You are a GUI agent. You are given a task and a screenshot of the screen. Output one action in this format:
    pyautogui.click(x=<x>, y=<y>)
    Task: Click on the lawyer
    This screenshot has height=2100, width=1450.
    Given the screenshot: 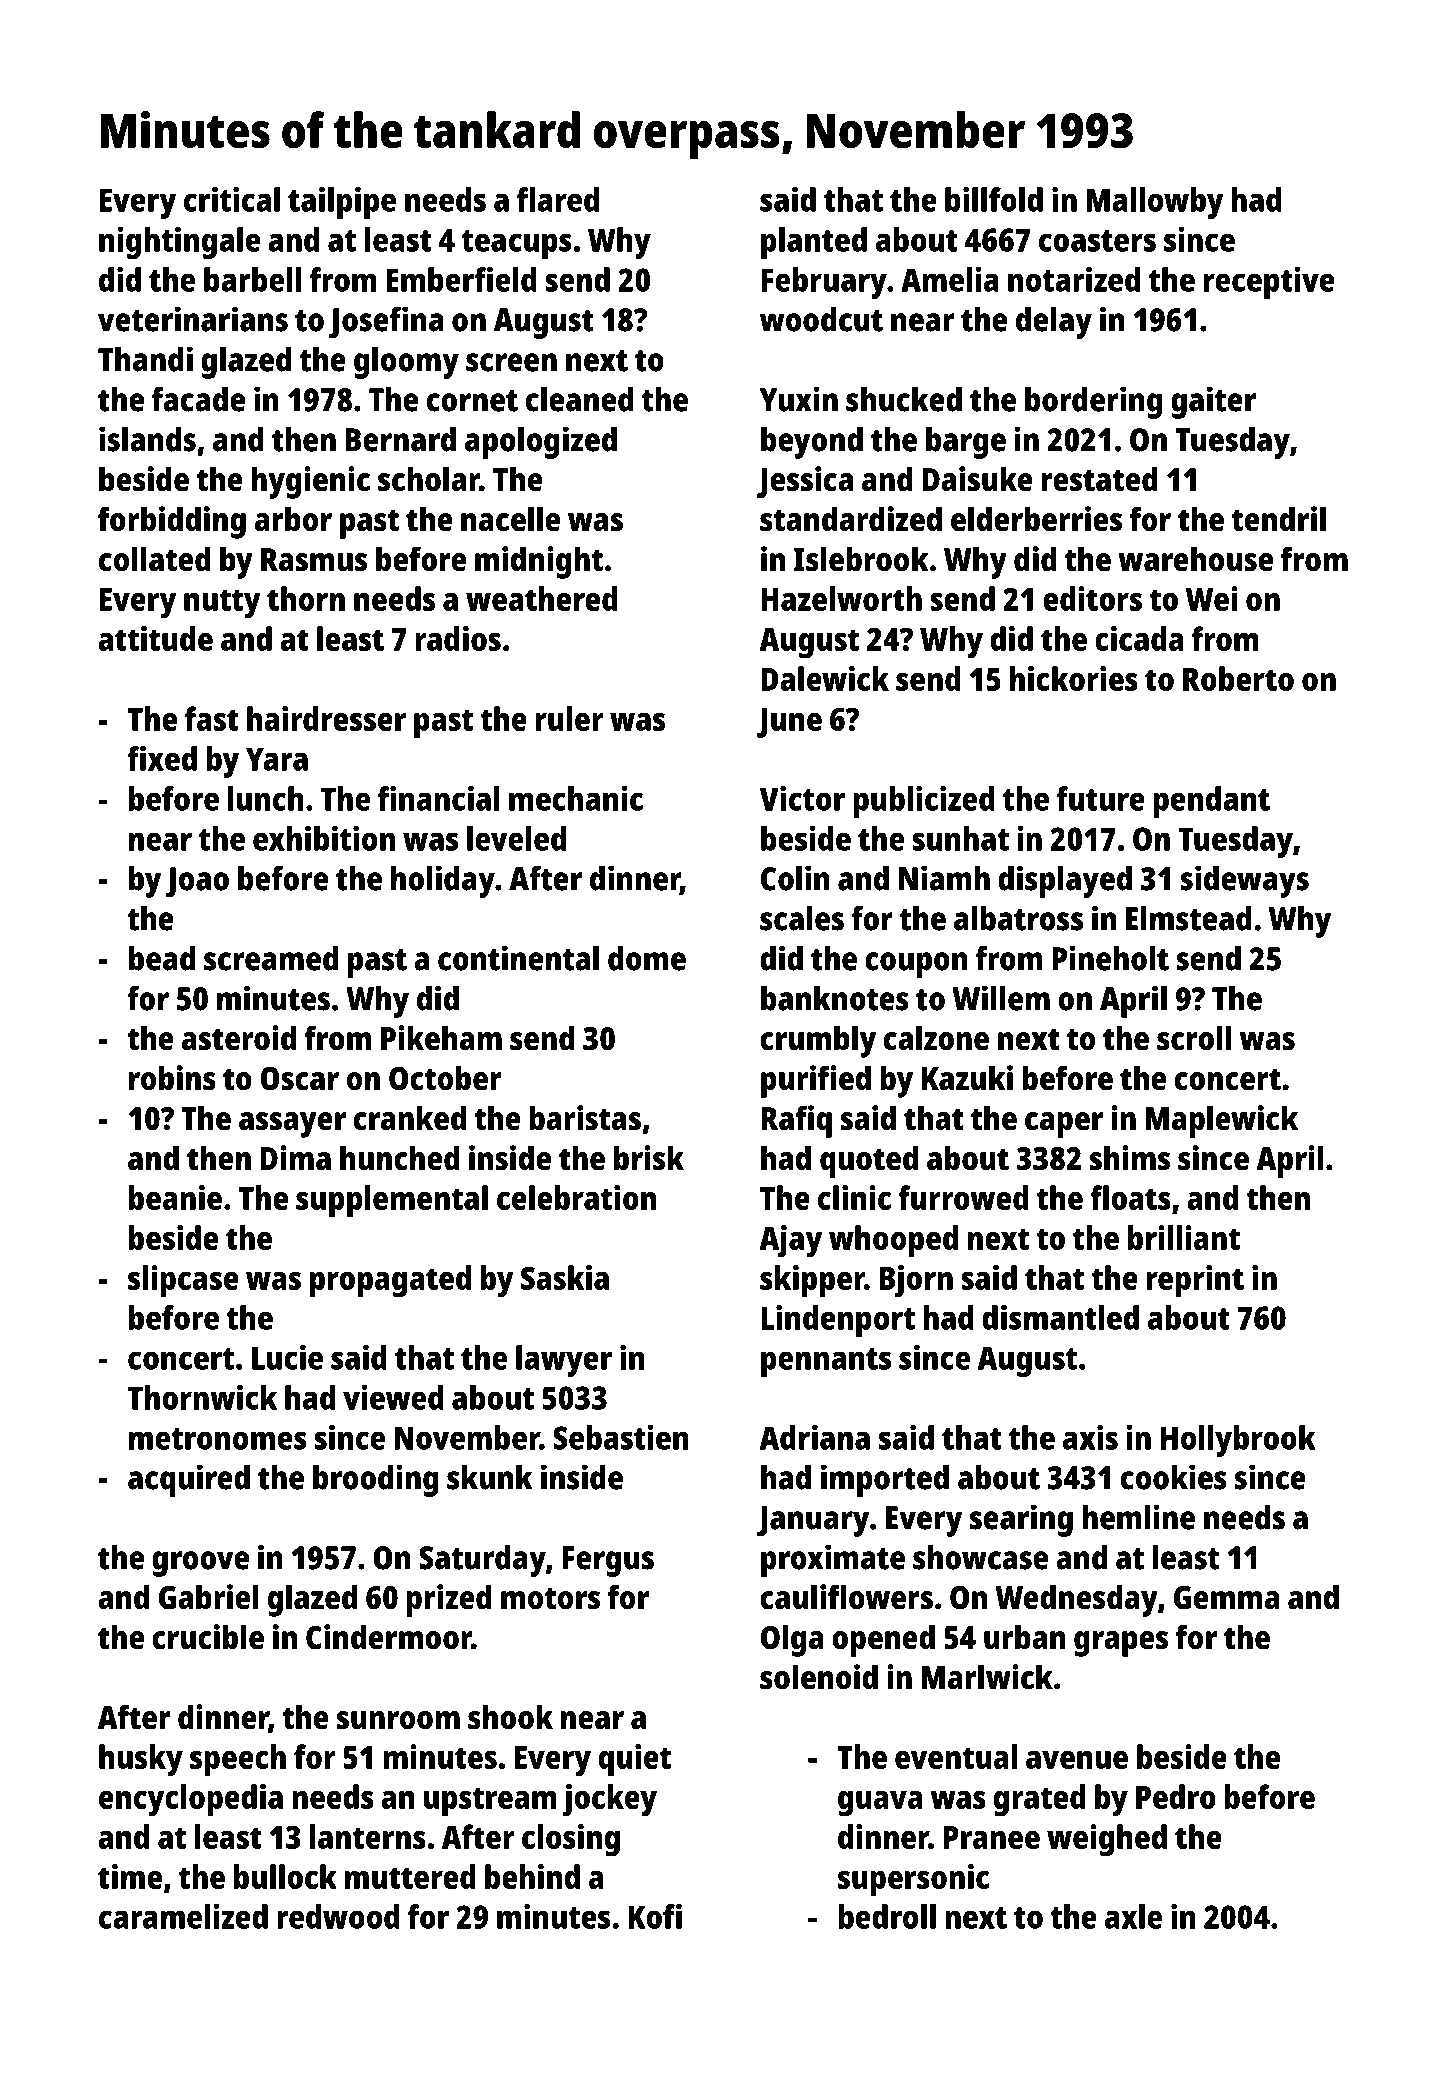 What is the action you would take?
    pyautogui.click(x=564, y=1361)
